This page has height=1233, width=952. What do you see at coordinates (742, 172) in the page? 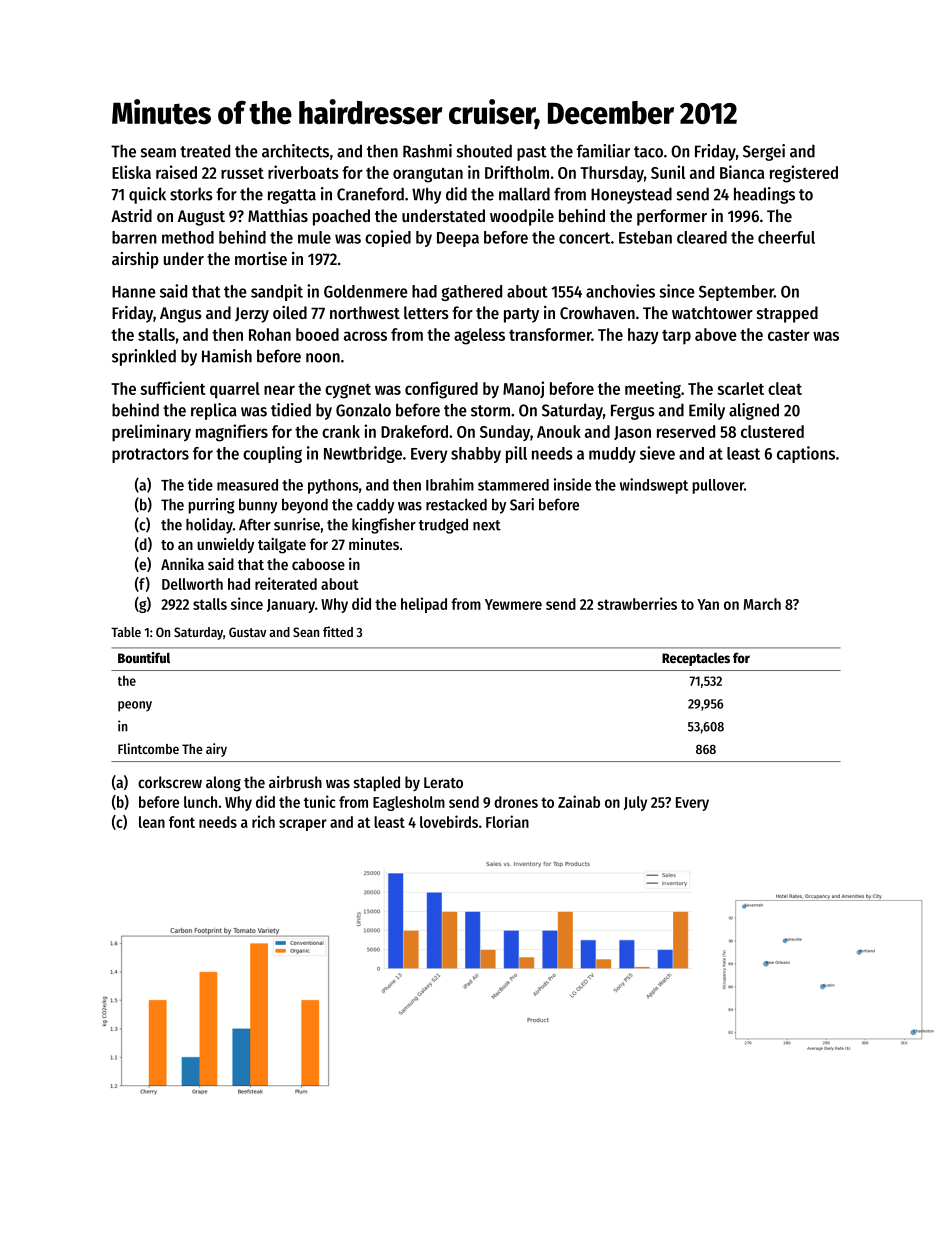
I see `Bianca` at bounding box center [742, 172].
